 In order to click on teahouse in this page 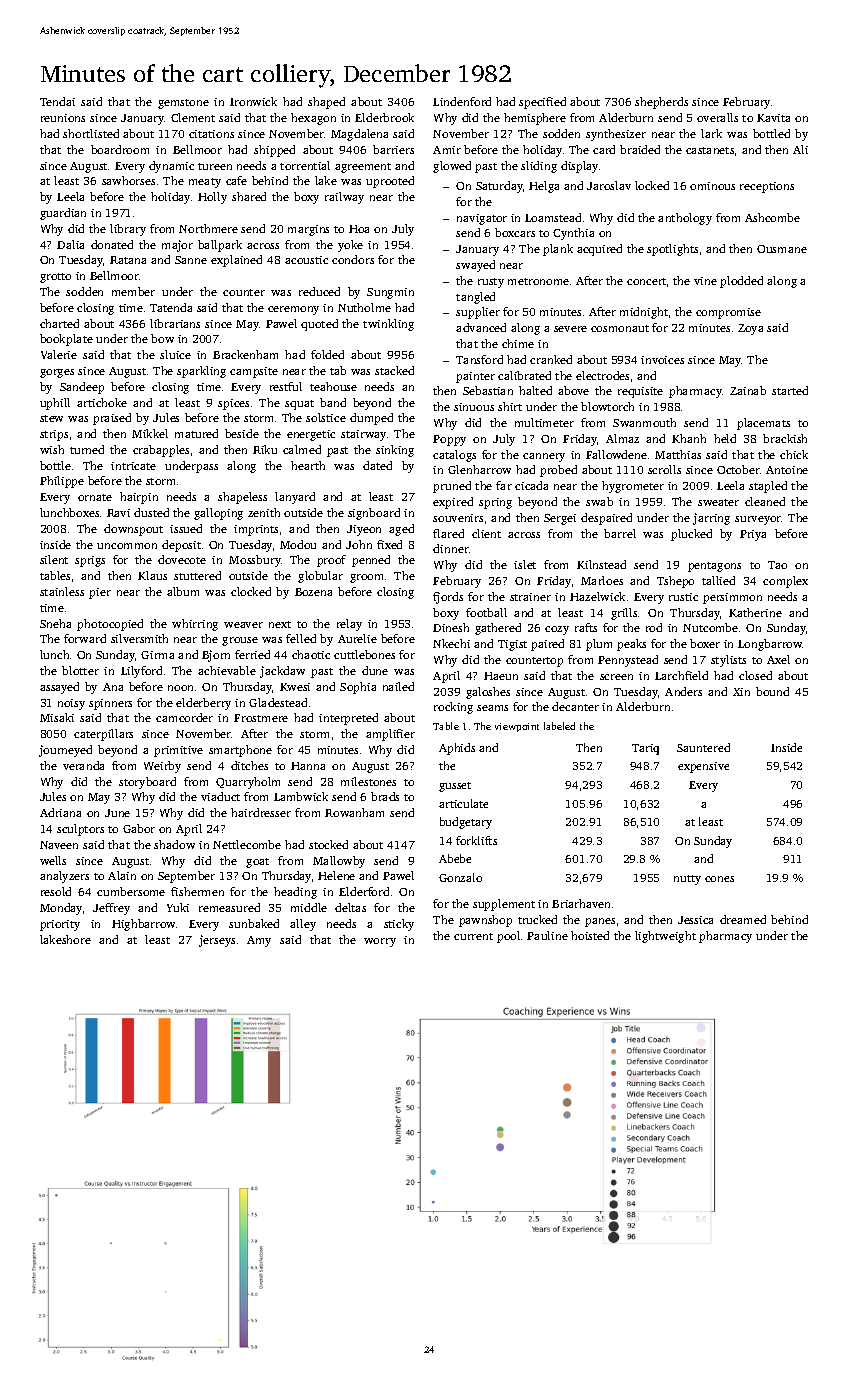, I will do `click(333, 386)`.
